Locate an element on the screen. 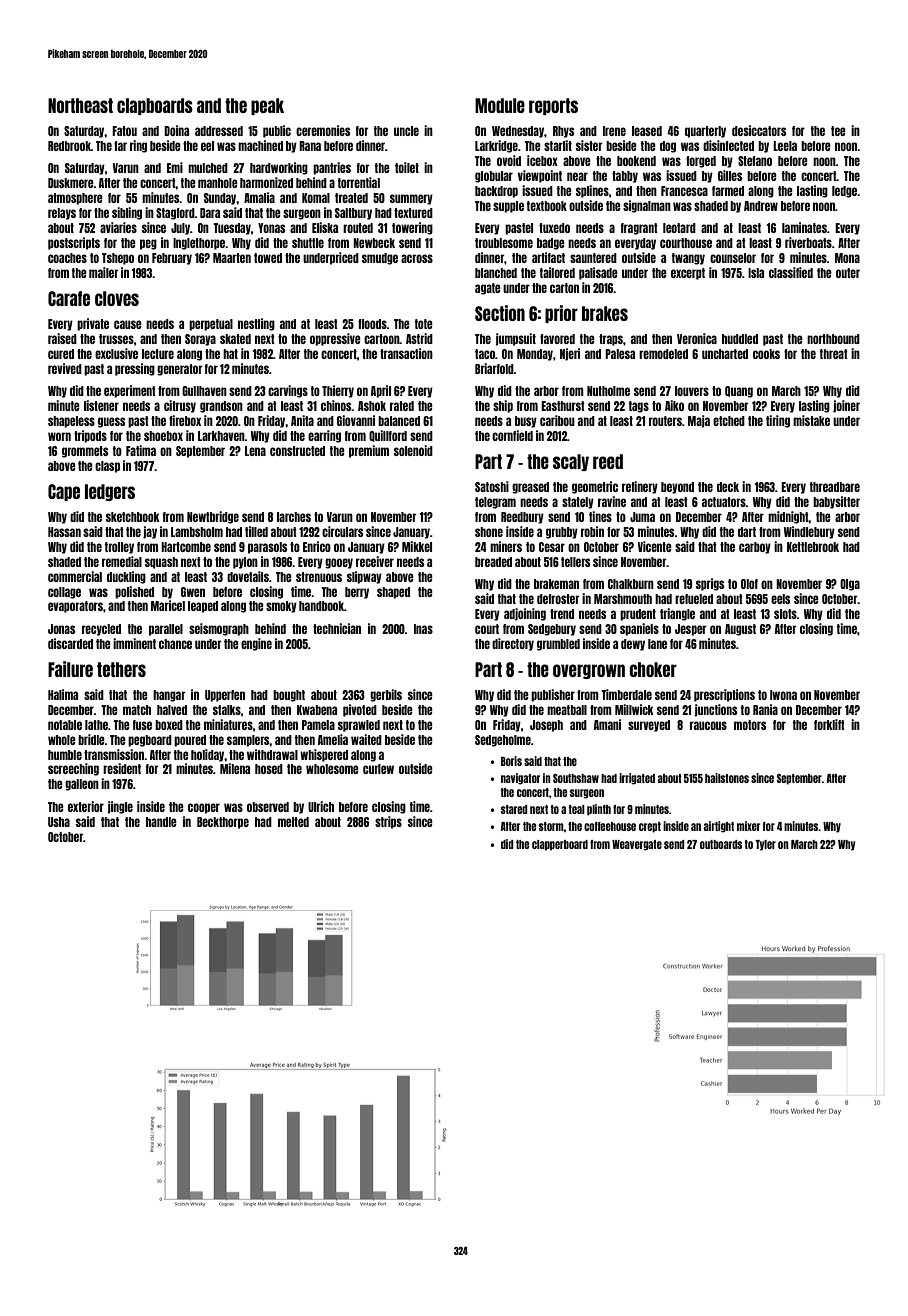  Carafe is located at coordinates (69, 298).
